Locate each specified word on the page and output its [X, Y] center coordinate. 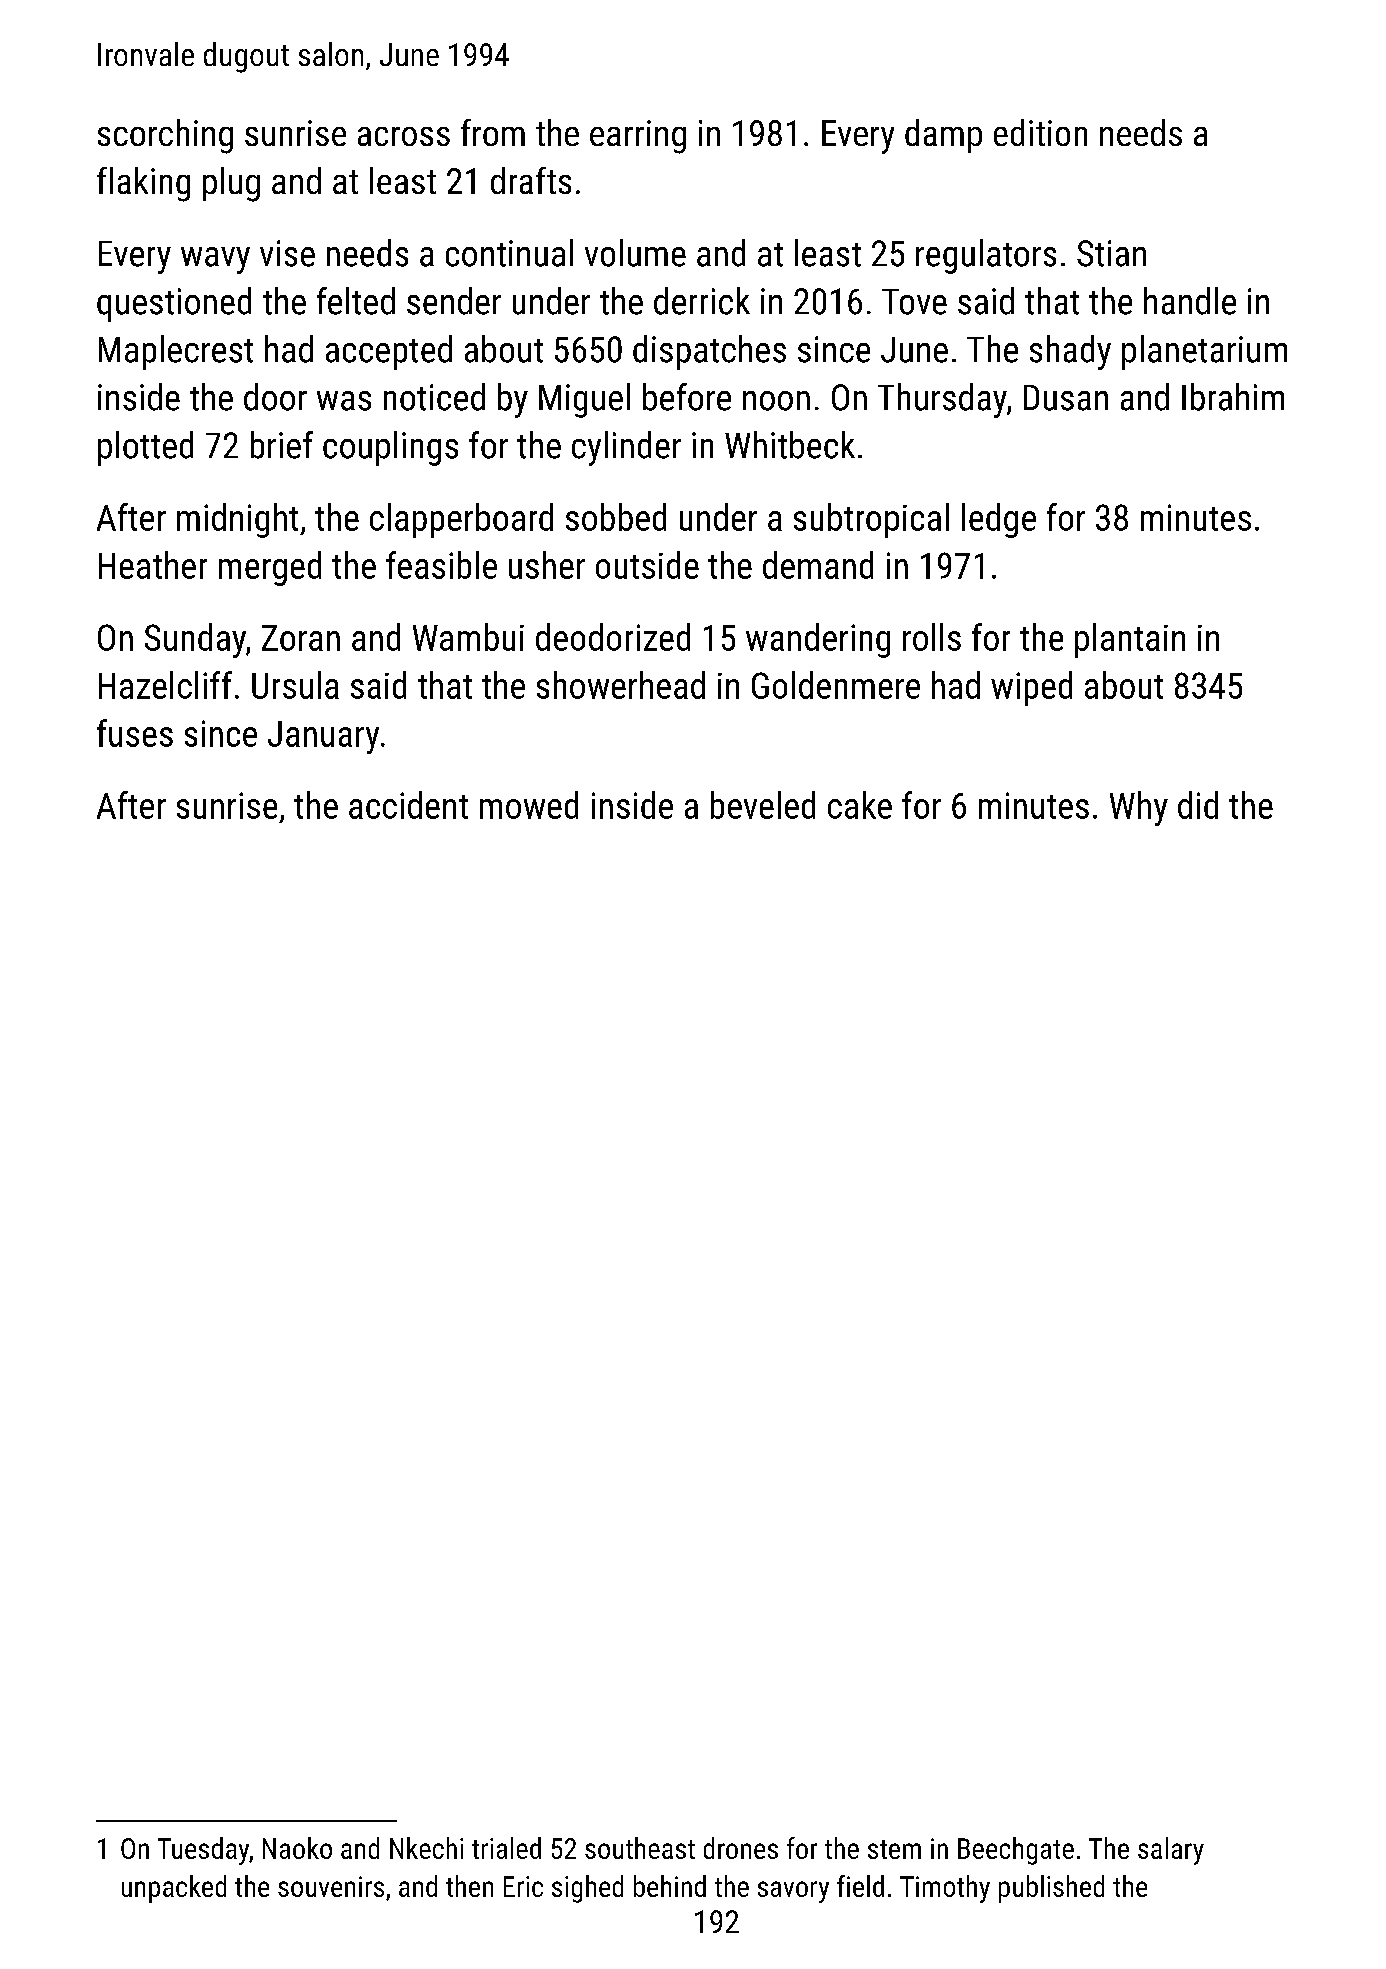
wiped [1031, 688]
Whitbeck [790, 445]
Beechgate [1016, 1851]
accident [408, 805]
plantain [1130, 640]
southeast [640, 1848]
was [344, 401]
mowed [529, 805]
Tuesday [203, 1851]
